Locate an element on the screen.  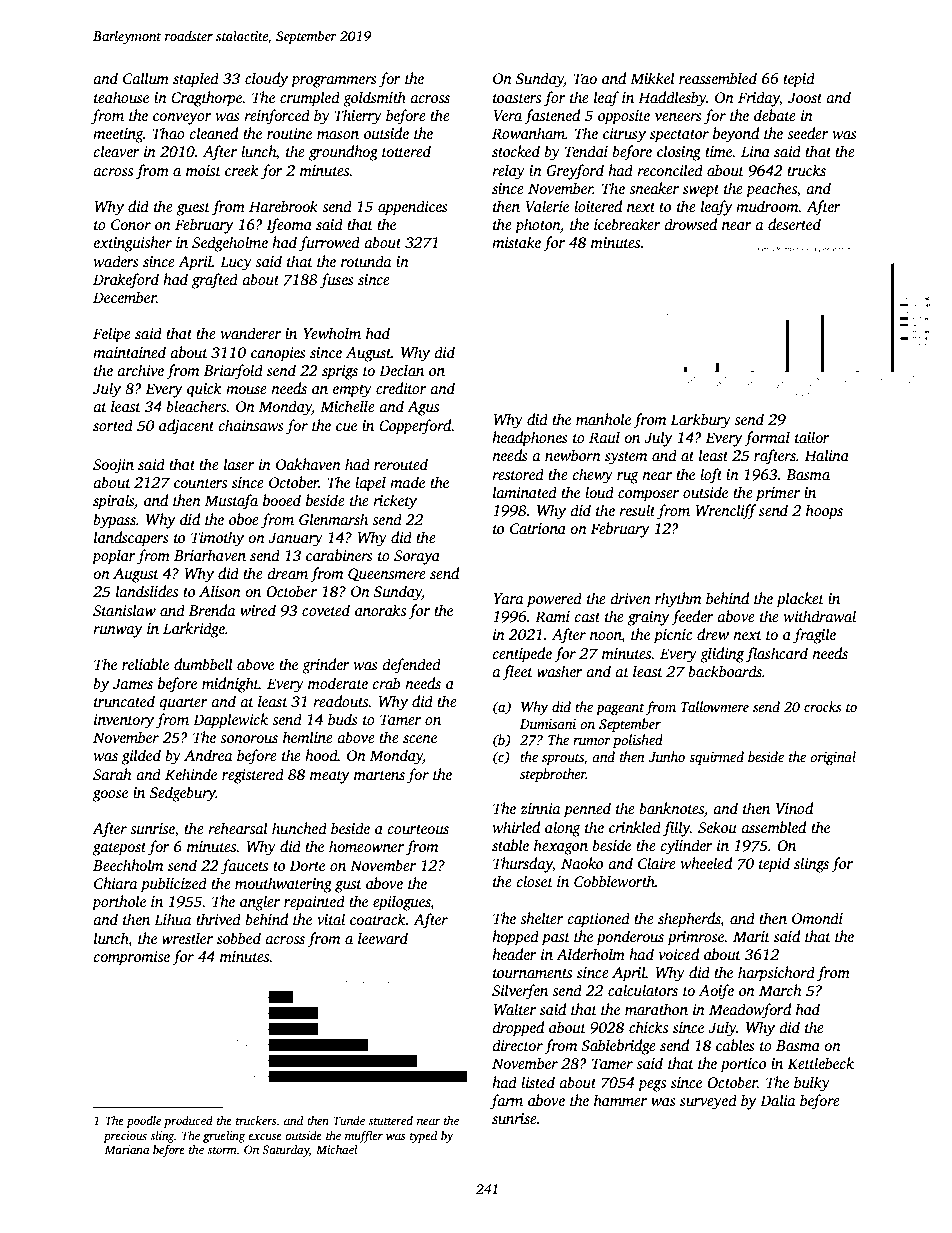
Marit is located at coordinates (751, 936).
